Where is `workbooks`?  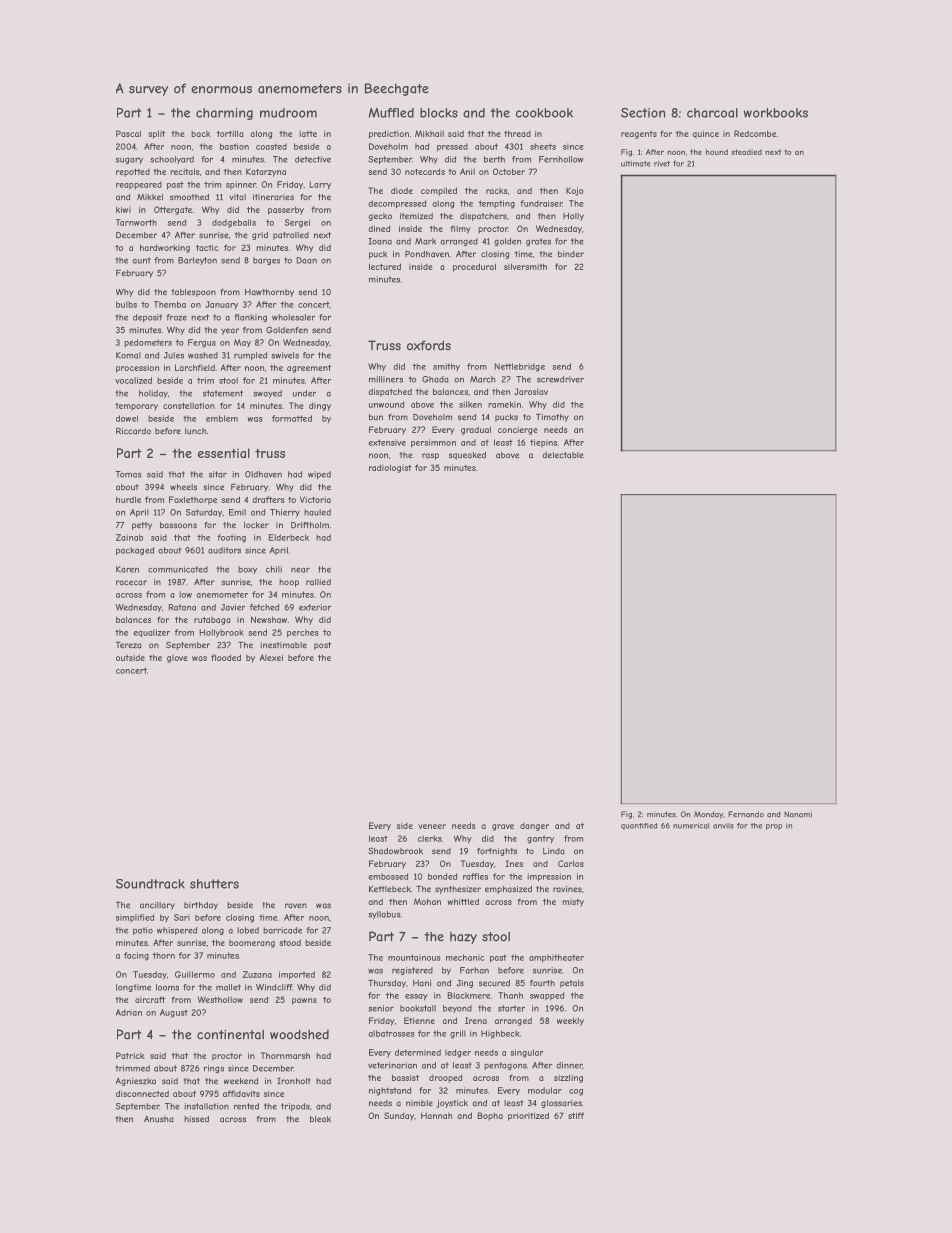
workbooks is located at coordinates (776, 113).
